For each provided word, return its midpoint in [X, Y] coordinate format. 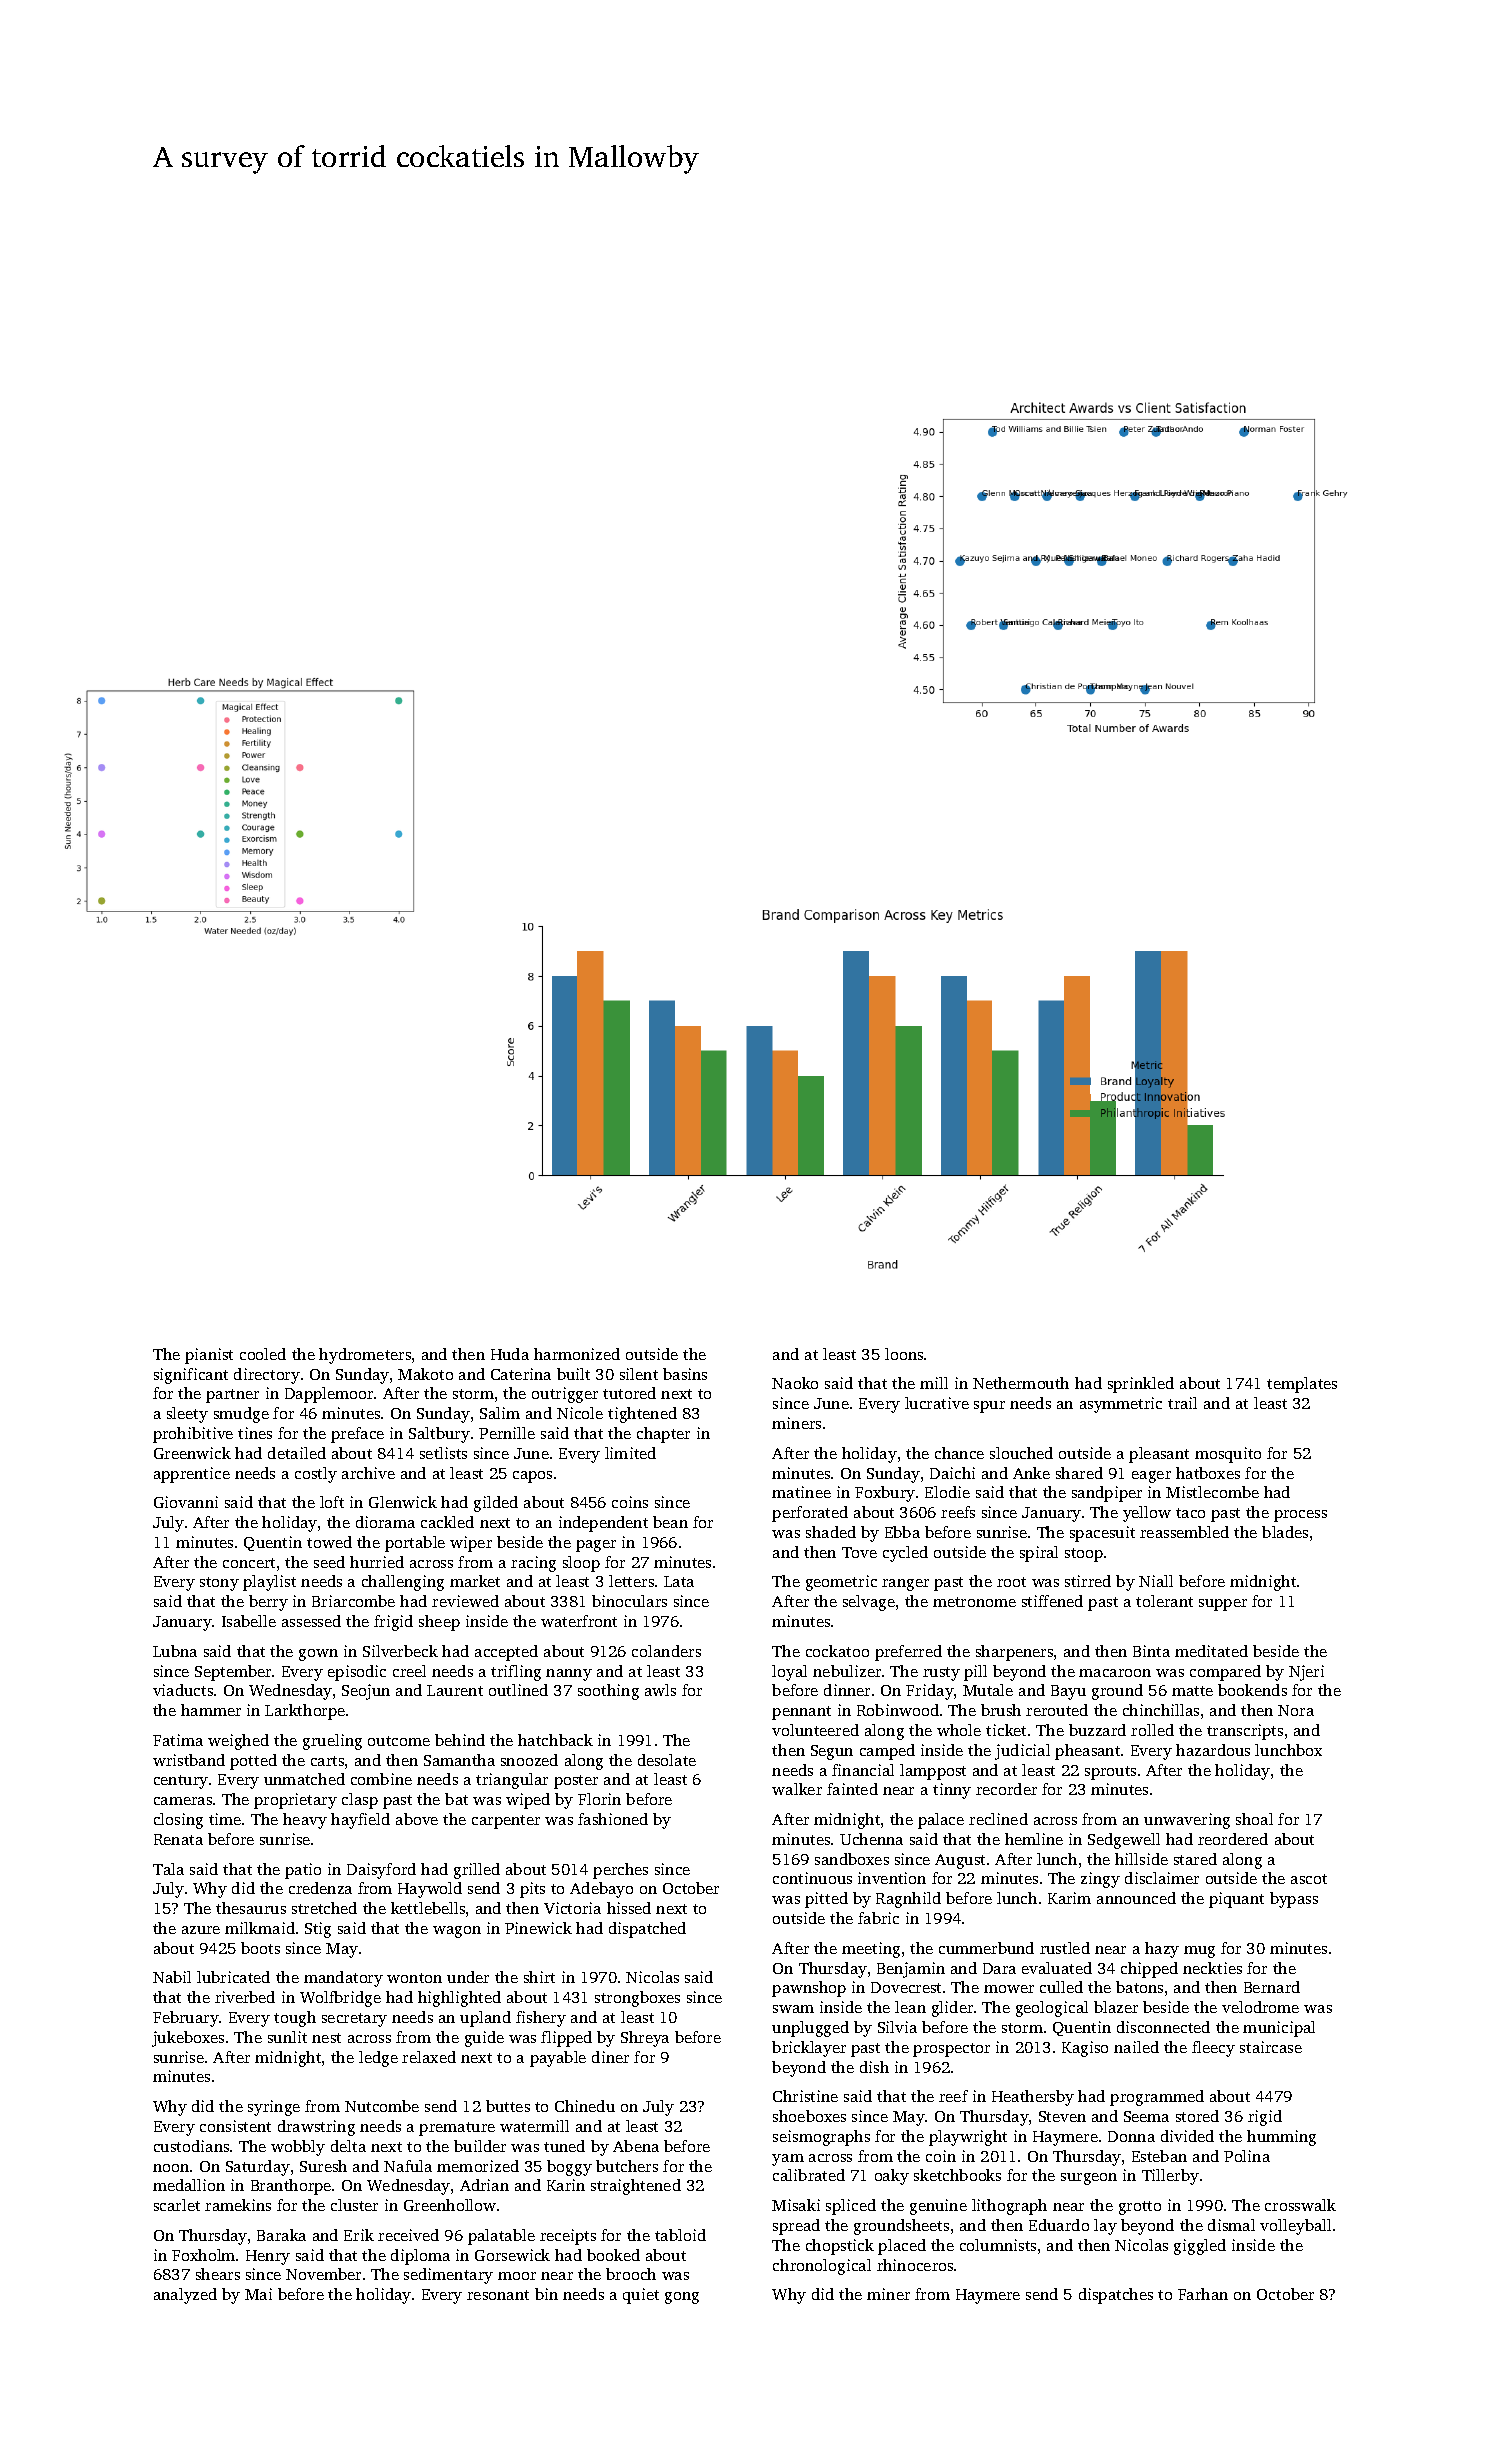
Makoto [425, 1374]
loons [904, 1354]
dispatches [1116, 2296]
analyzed [185, 2296]
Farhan [1203, 2294]
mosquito [1228, 1455]
